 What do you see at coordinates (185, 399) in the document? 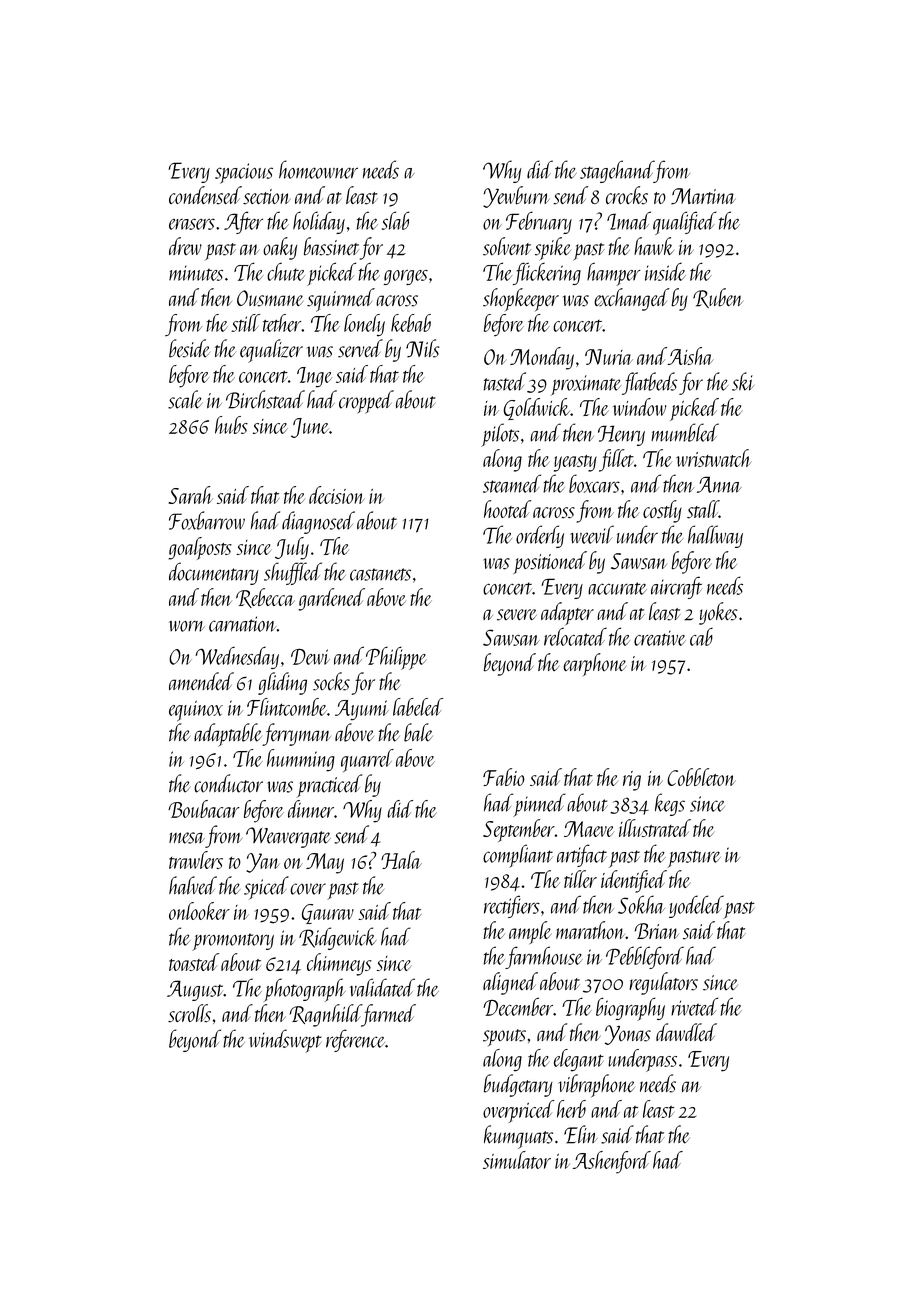
I see `scale` at bounding box center [185, 399].
